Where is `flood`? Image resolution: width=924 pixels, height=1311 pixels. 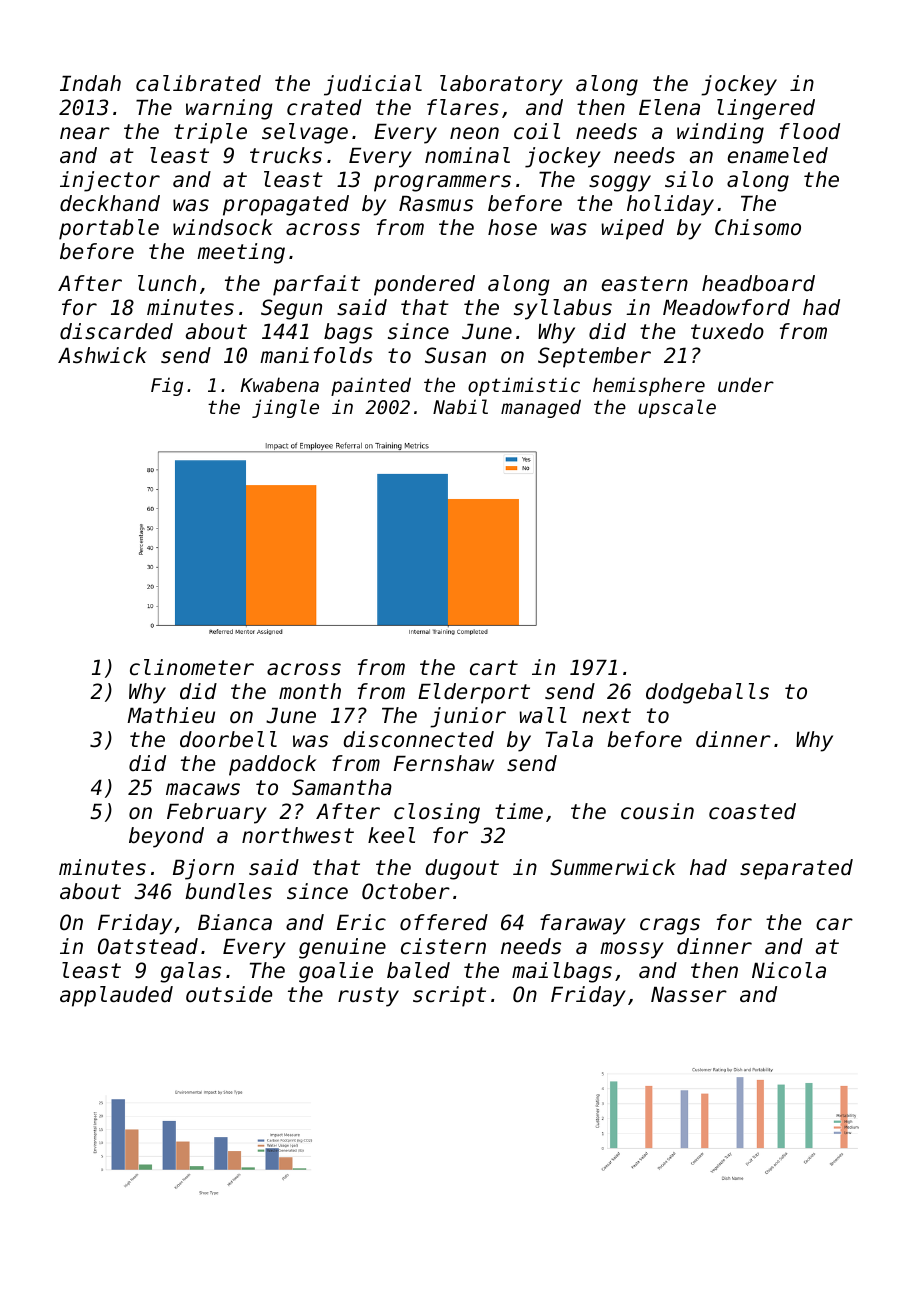
flood is located at coordinates (810, 131).
